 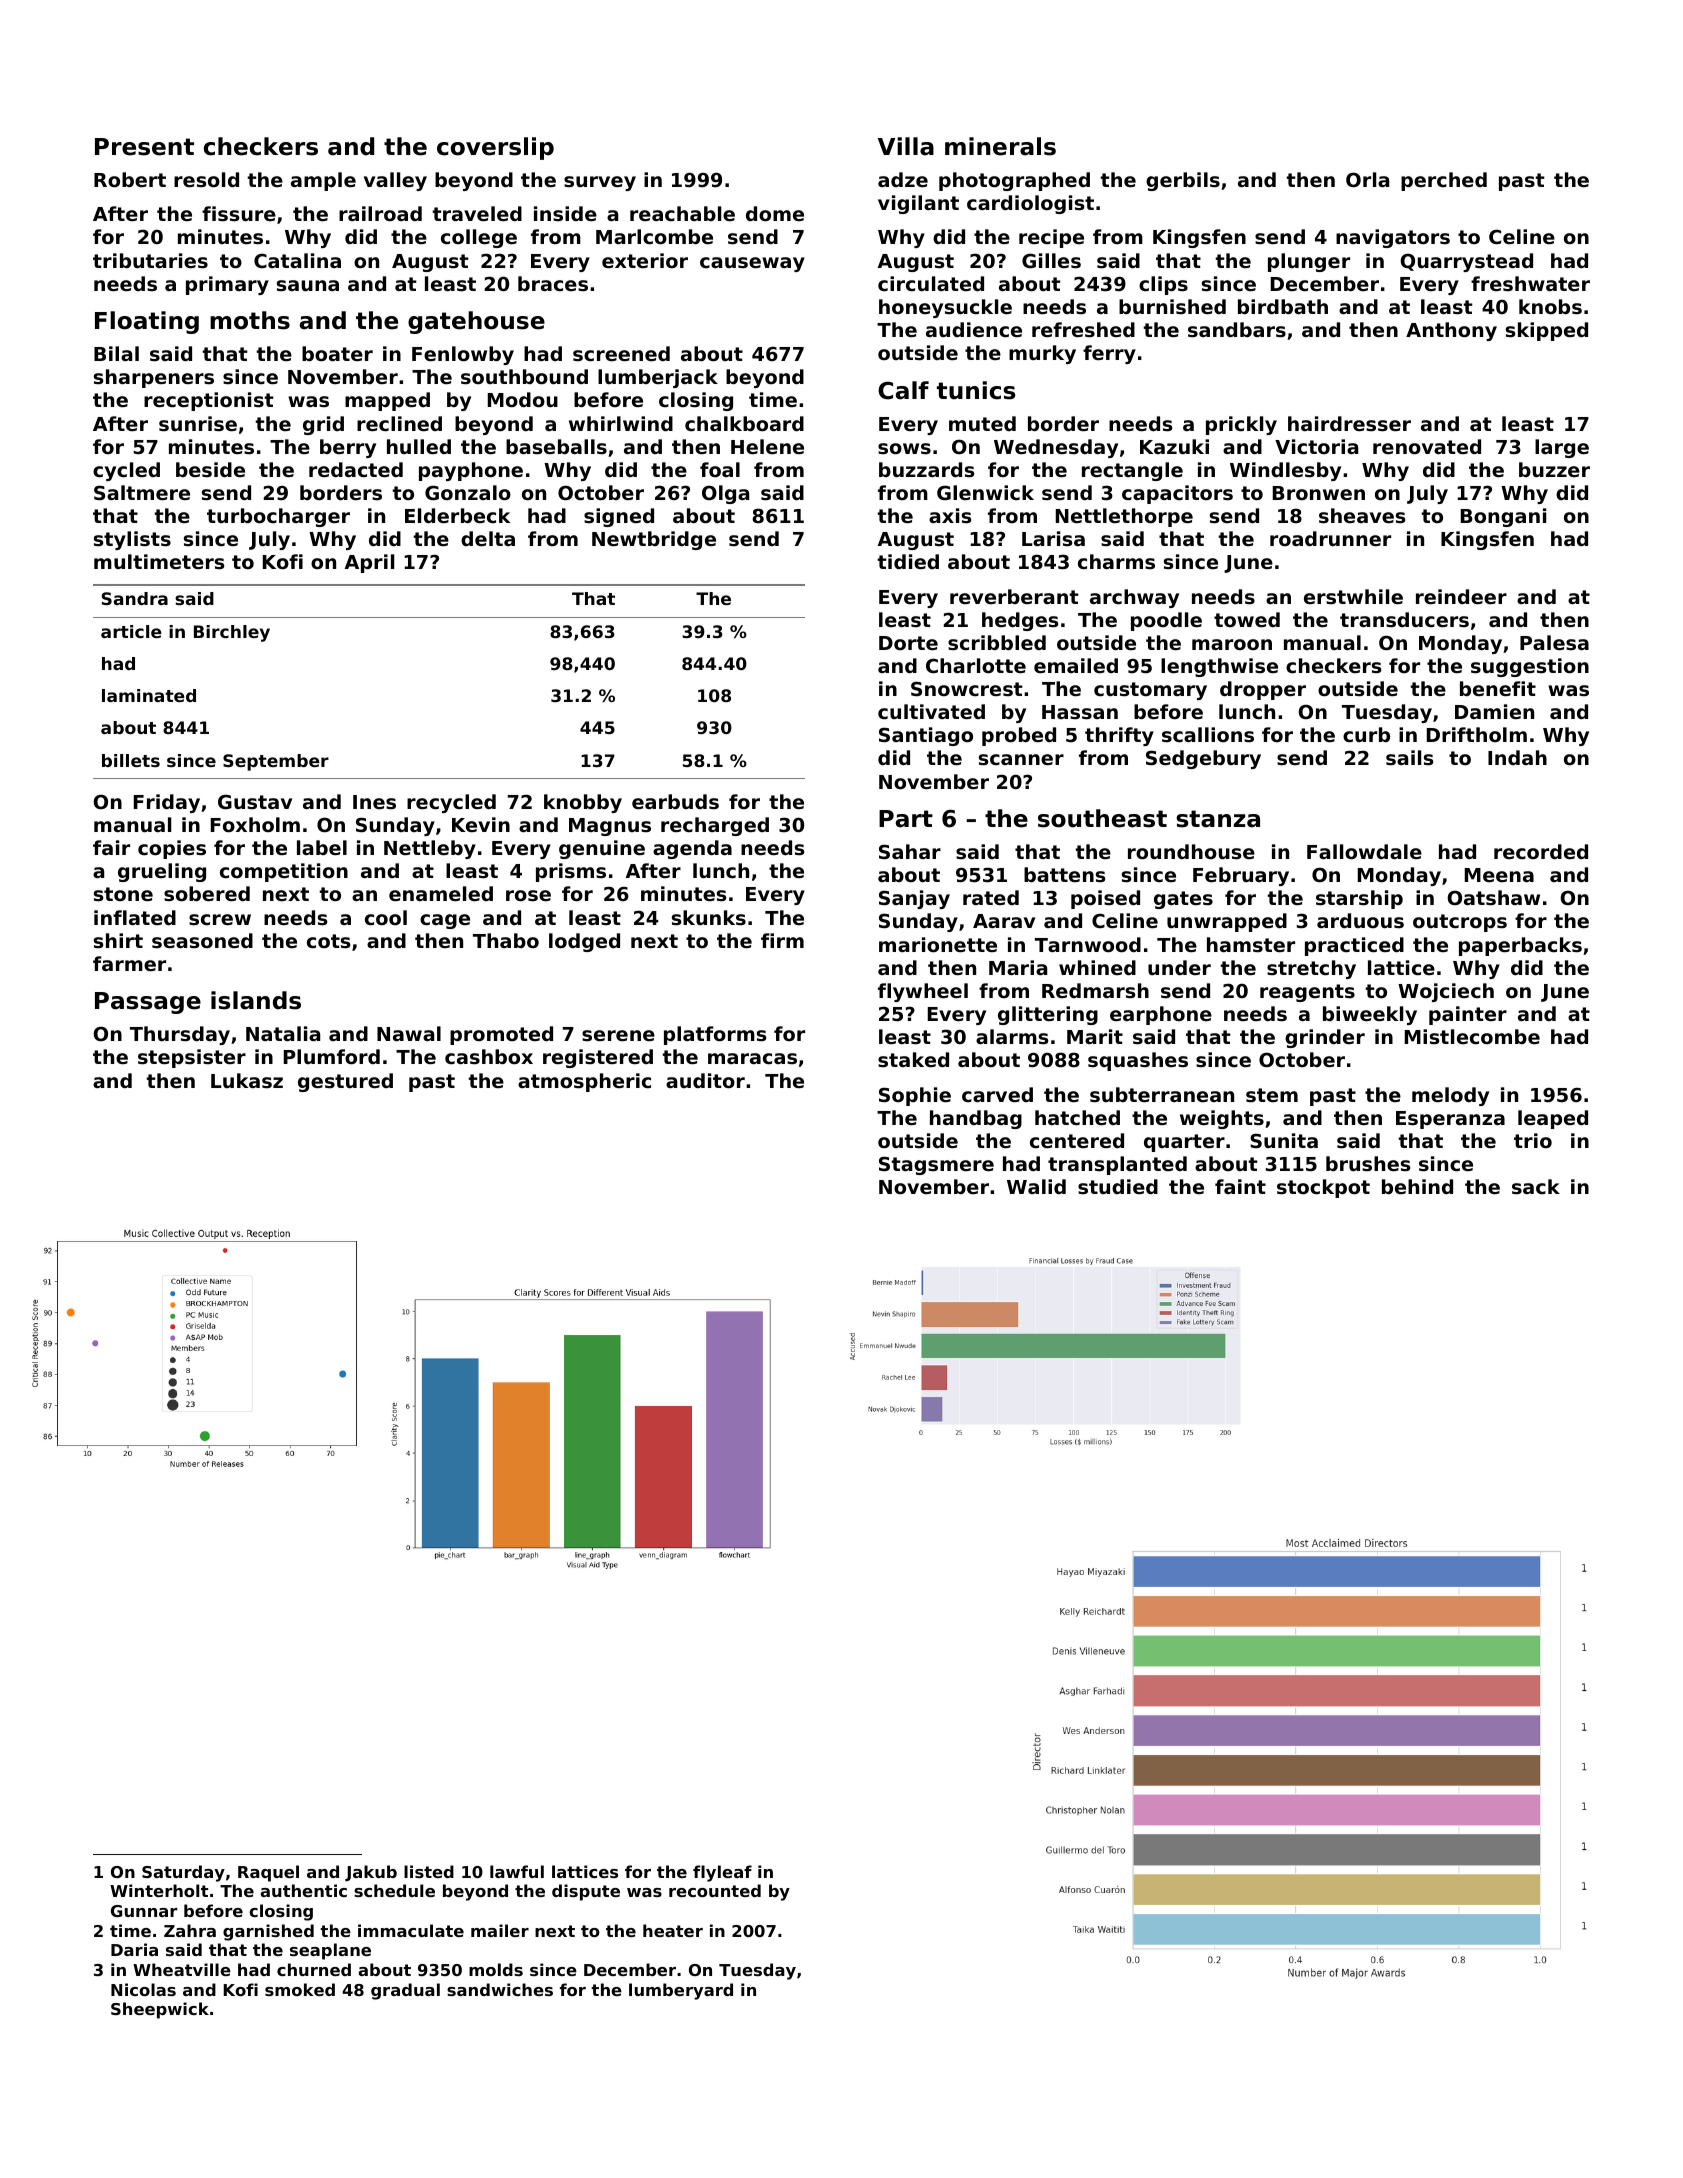 I want to click on exterior, so click(x=645, y=260).
